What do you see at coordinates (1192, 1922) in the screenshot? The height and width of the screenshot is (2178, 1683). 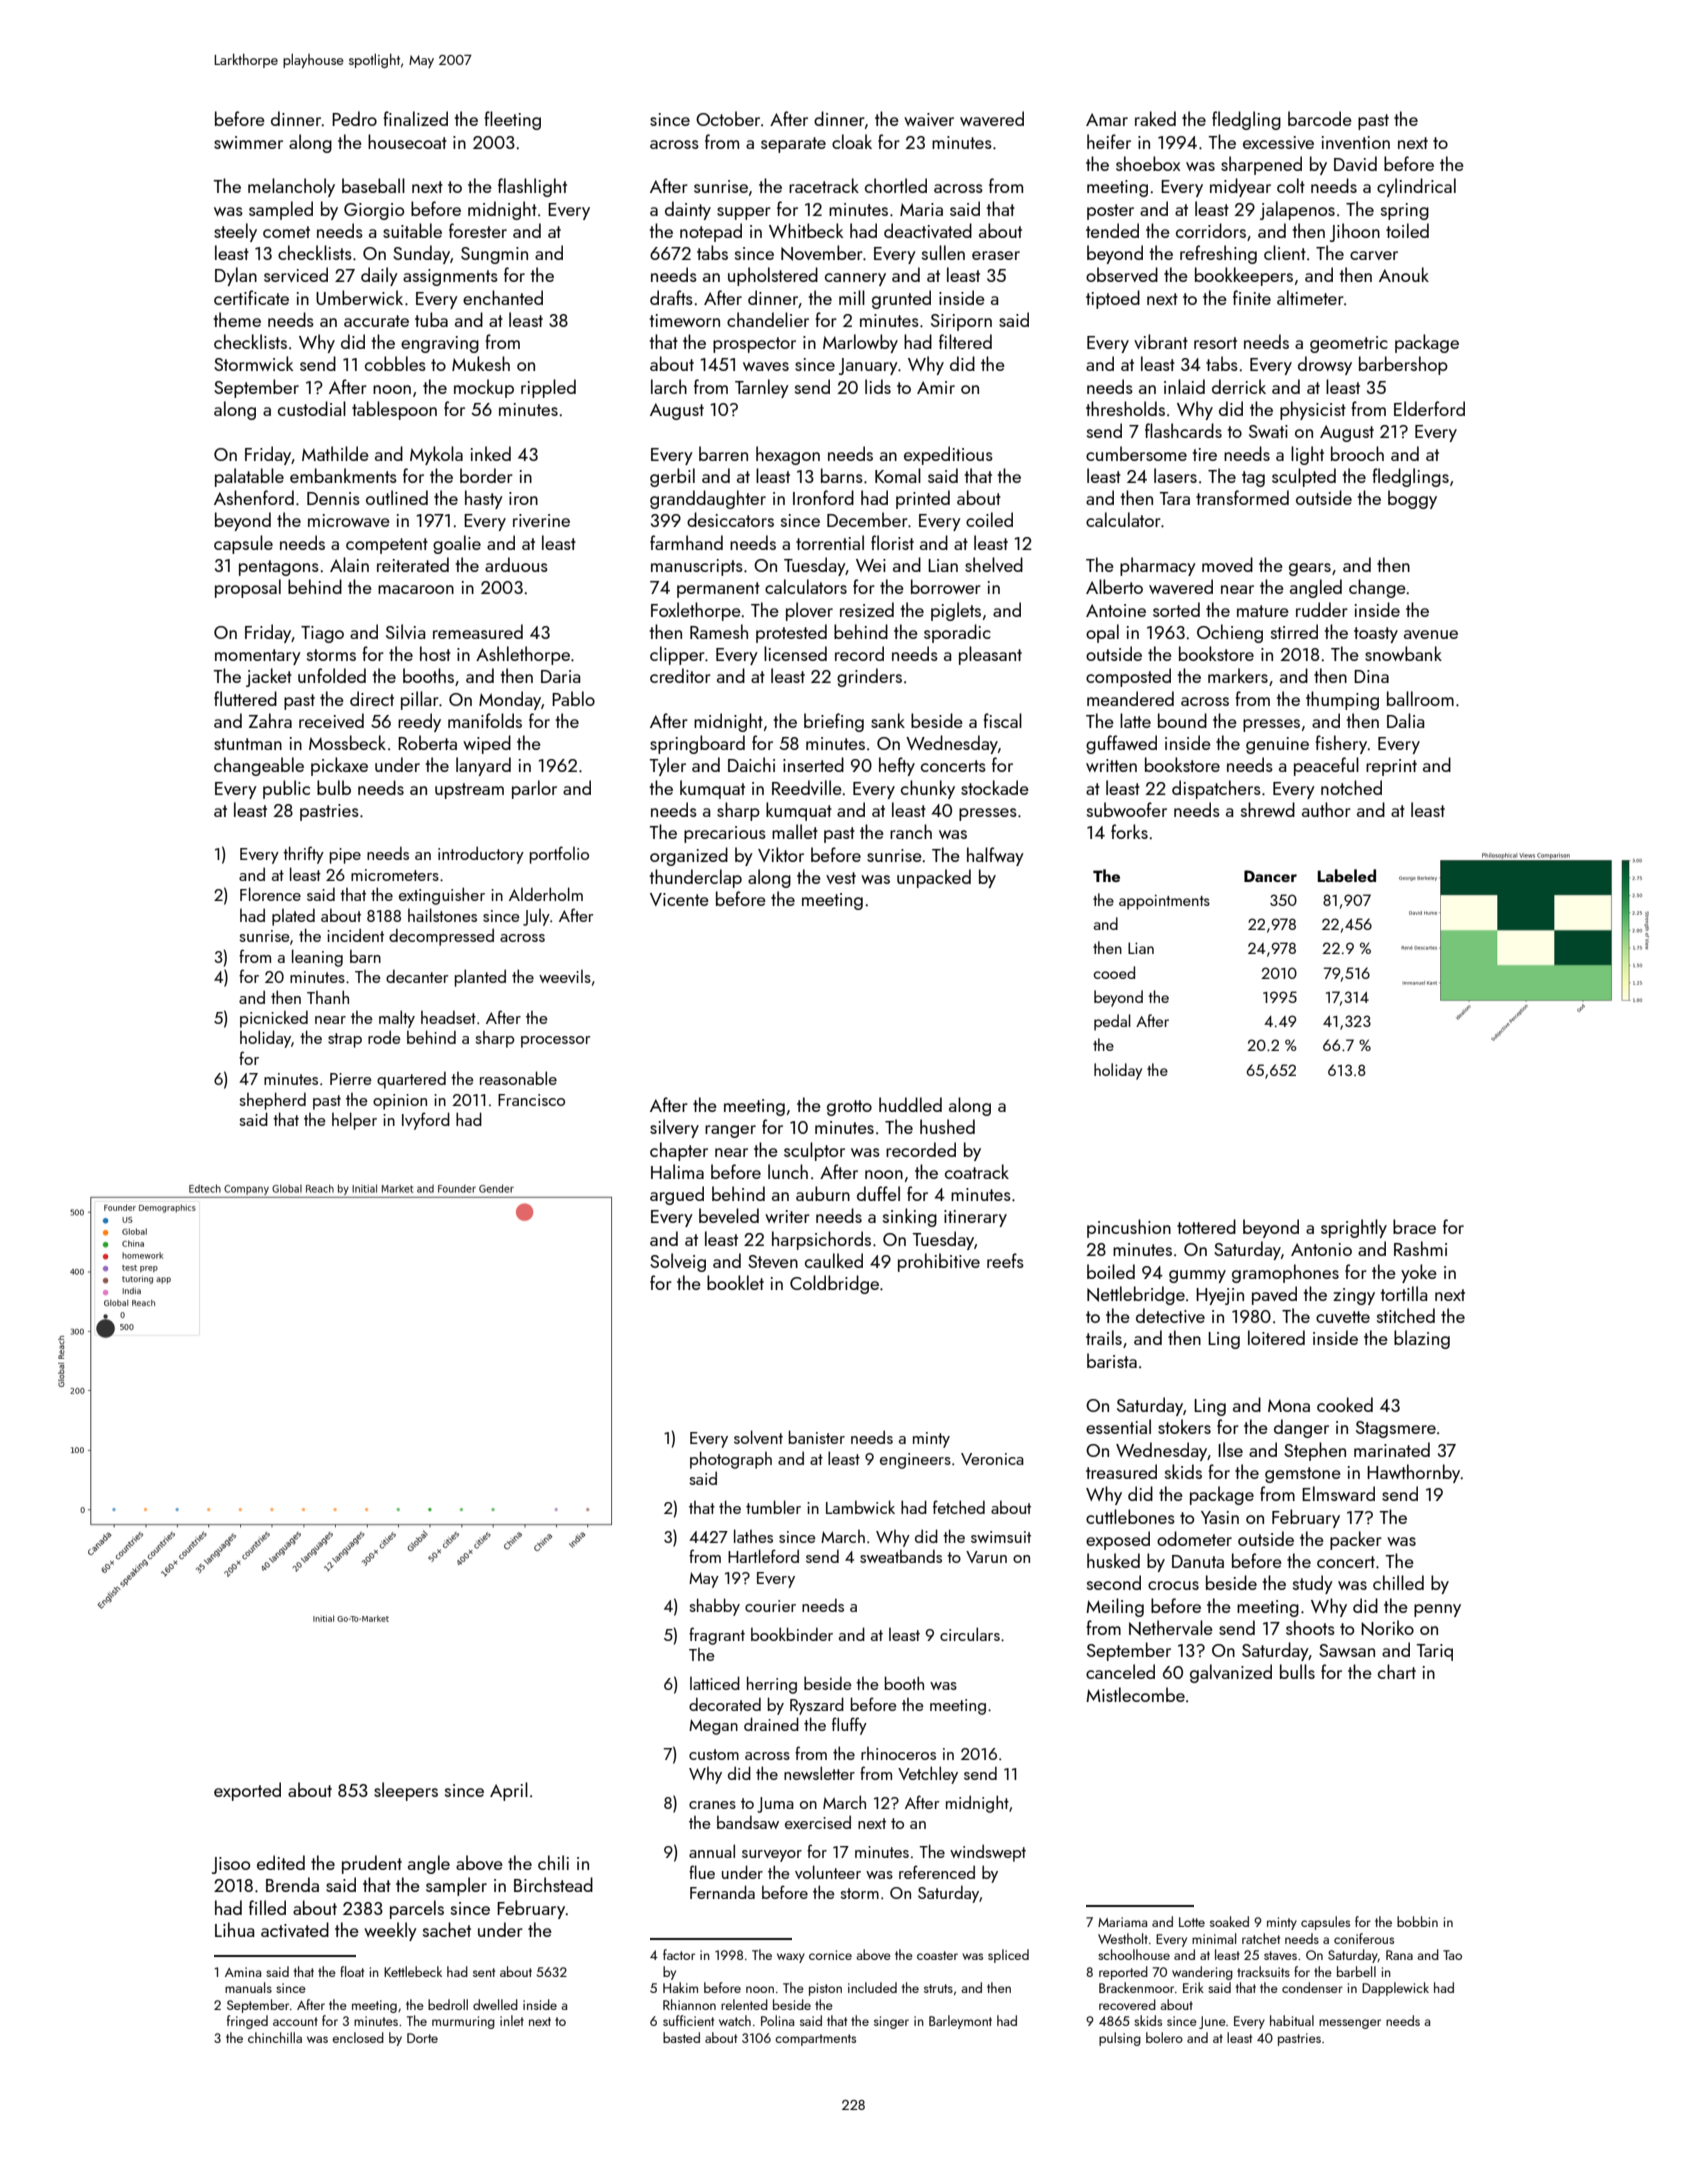 I see `Lotte` at bounding box center [1192, 1922].
